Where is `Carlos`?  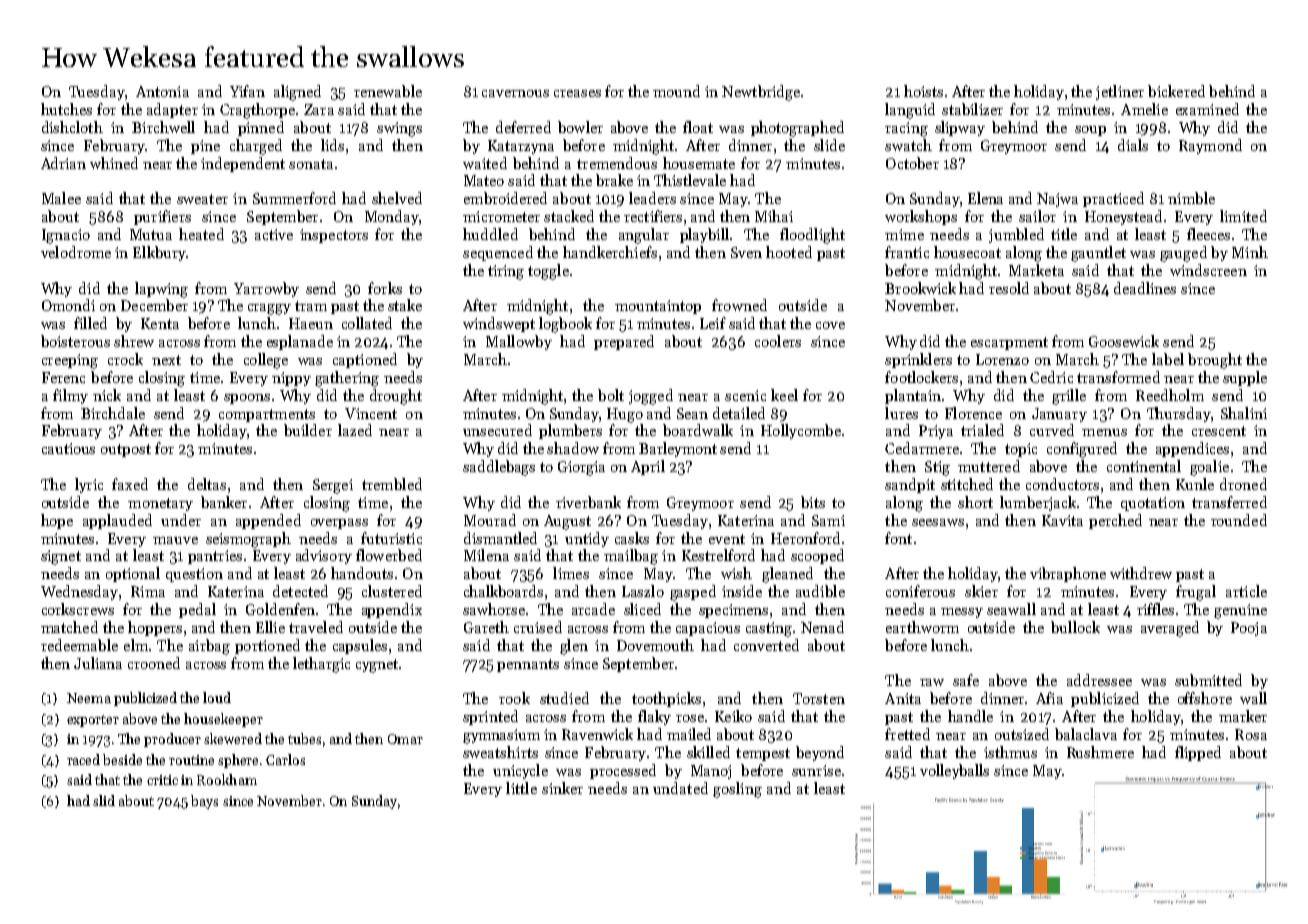
Carlos is located at coordinates (285, 759).
